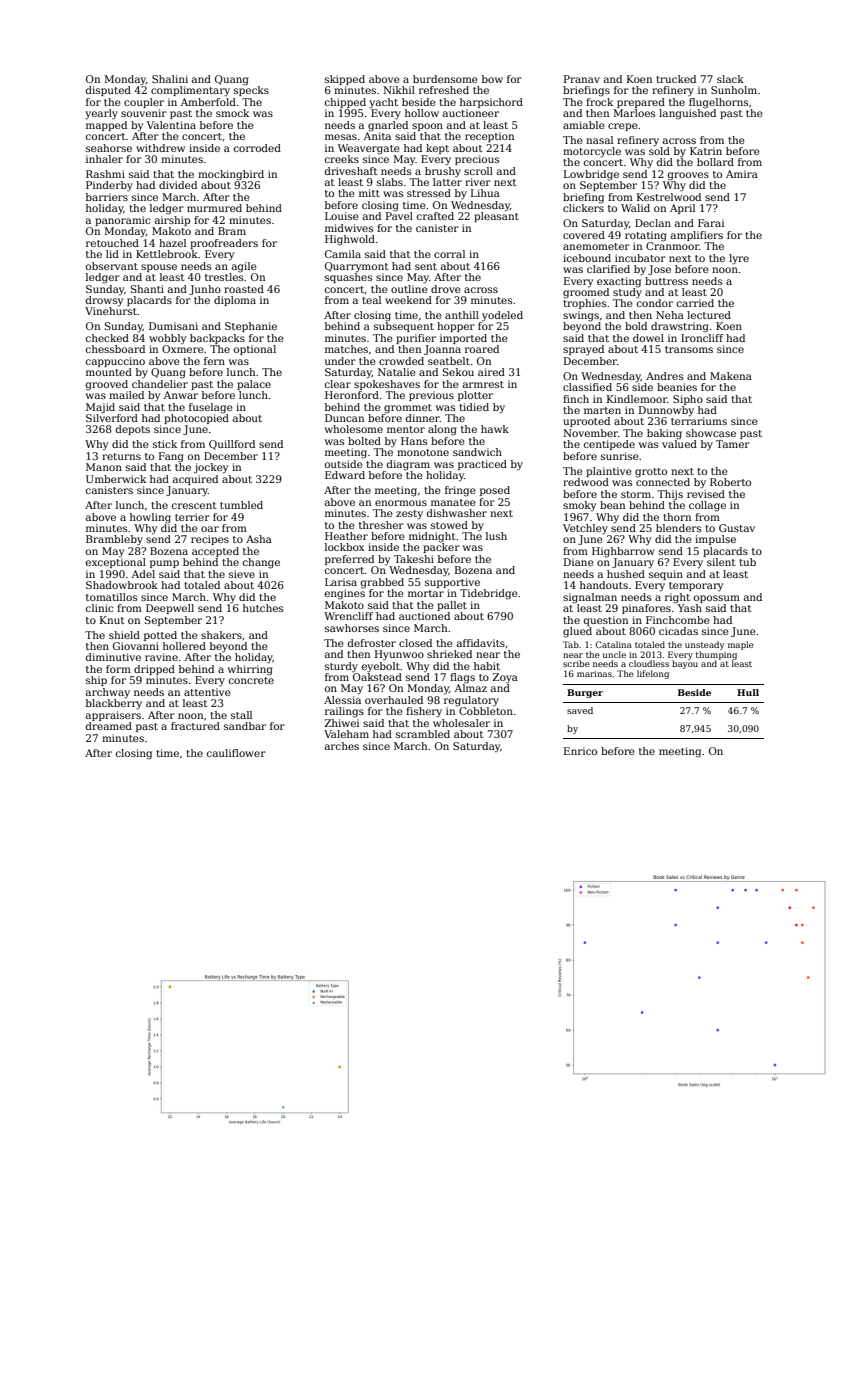 This image has width=849, height=1400. What do you see at coordinates (100, 408) in the image?
I see `Majid` at bounding box center [100, 408].
